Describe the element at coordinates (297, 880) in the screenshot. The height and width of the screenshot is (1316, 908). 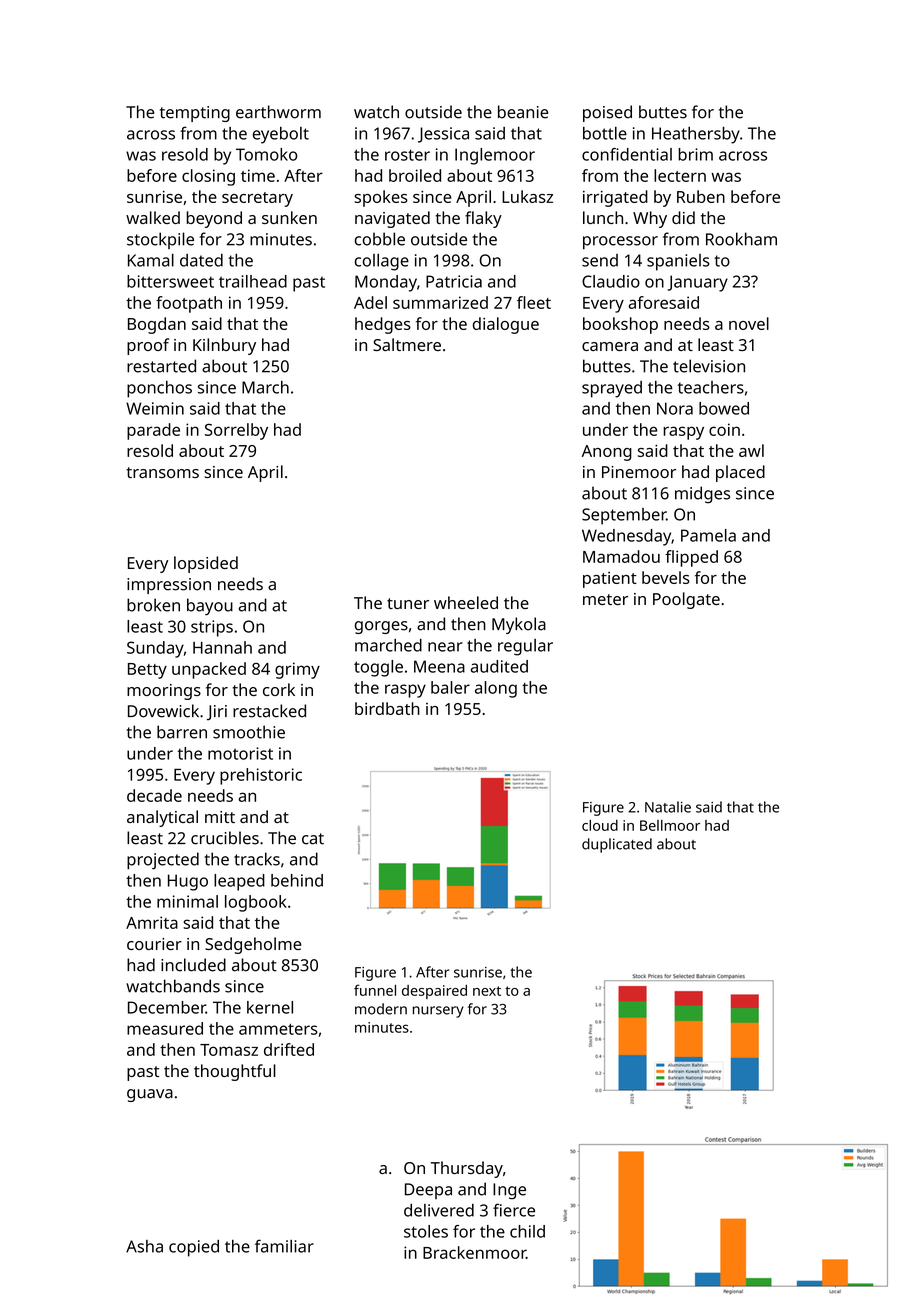
I see `behind` at that location.
